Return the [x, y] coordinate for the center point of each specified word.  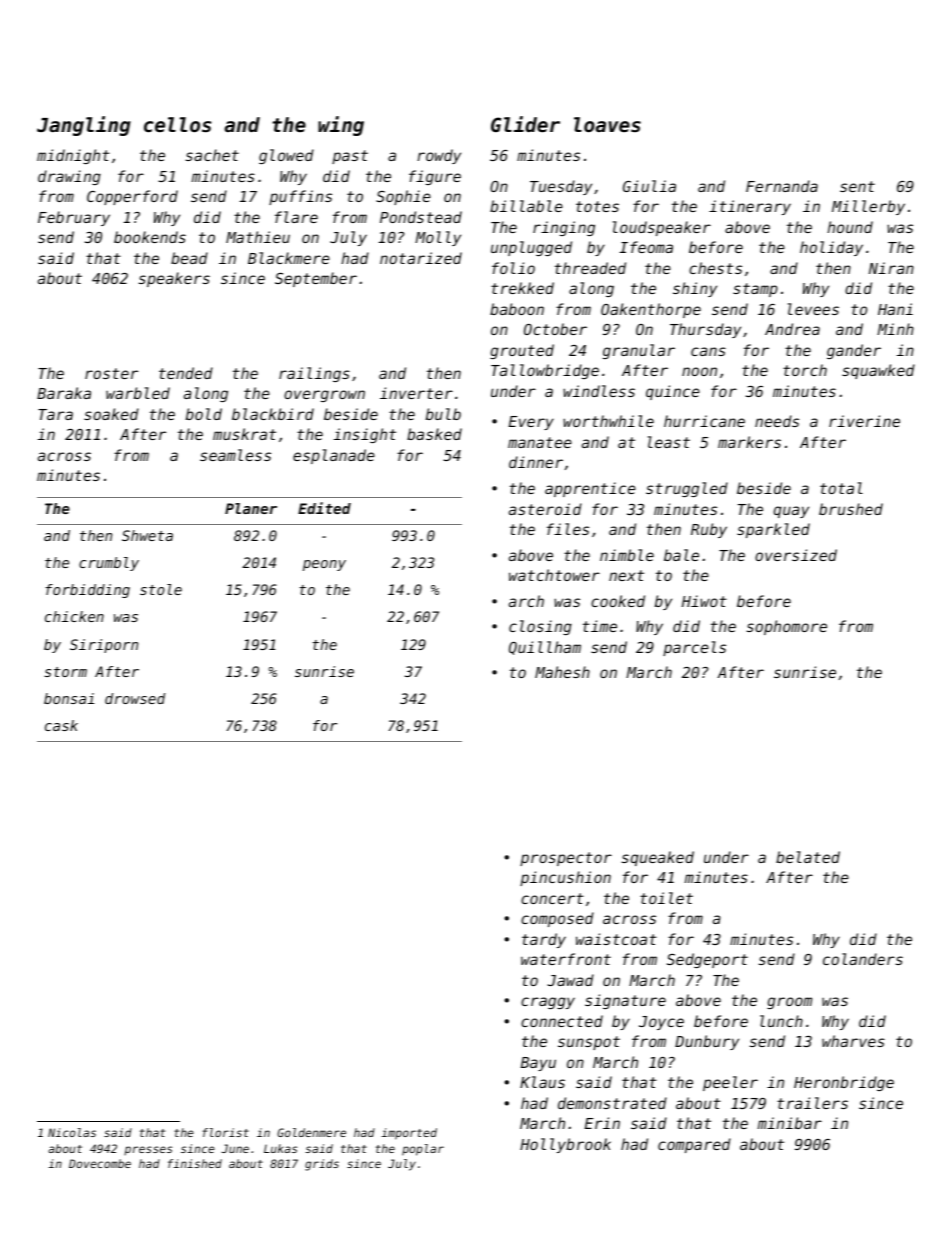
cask [61, 725]
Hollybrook [565, 1145]
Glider [525, 124]
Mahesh [562, 672]
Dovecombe [100, 1163]
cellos [177, 124]
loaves [607, 124]
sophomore [786, 627]
